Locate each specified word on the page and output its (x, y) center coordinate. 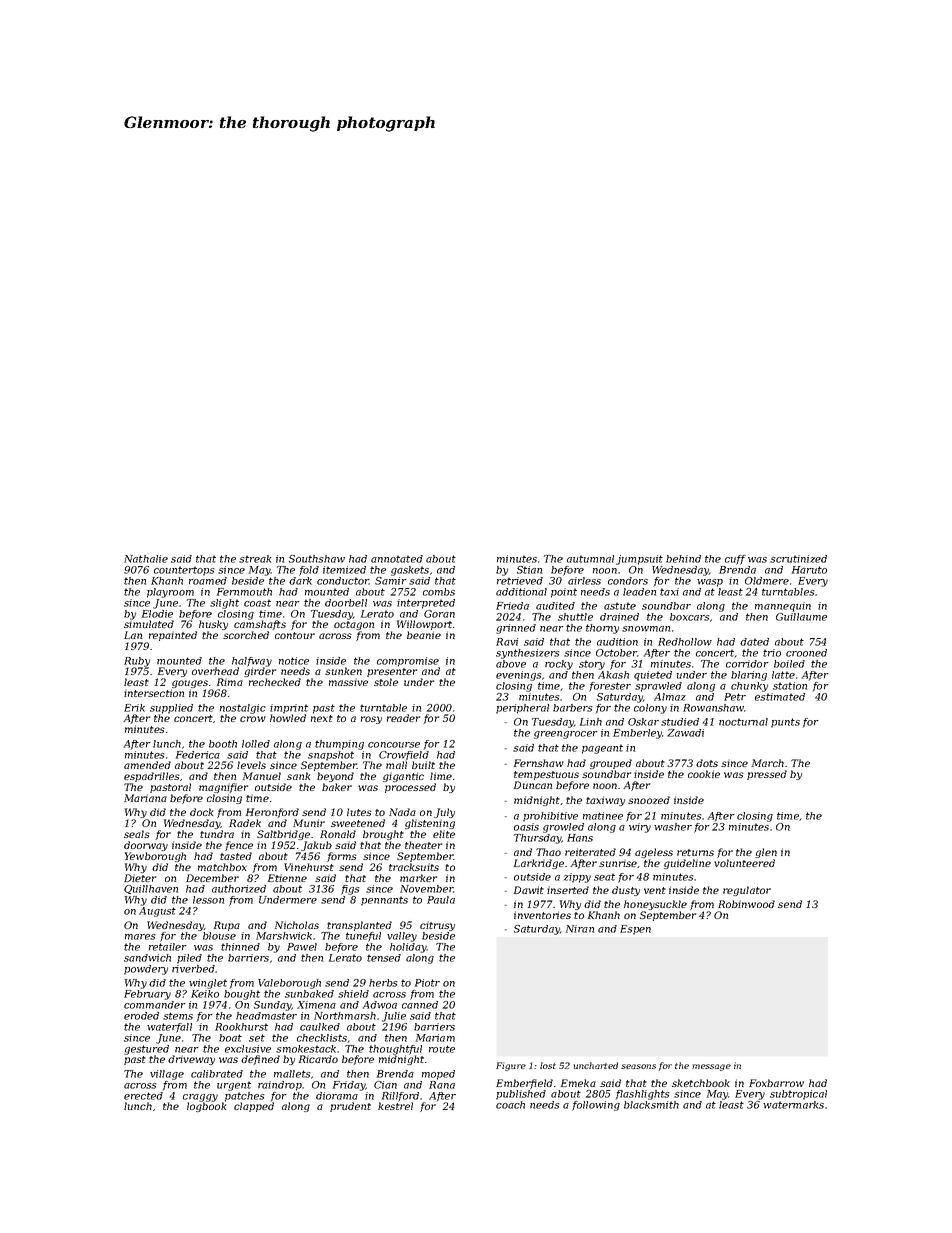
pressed (767, 775)
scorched (246, 635)
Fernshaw (539, 763)
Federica (198, 755)
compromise (408, 662)
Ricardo (318, 1059)
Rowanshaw (713, 708)
